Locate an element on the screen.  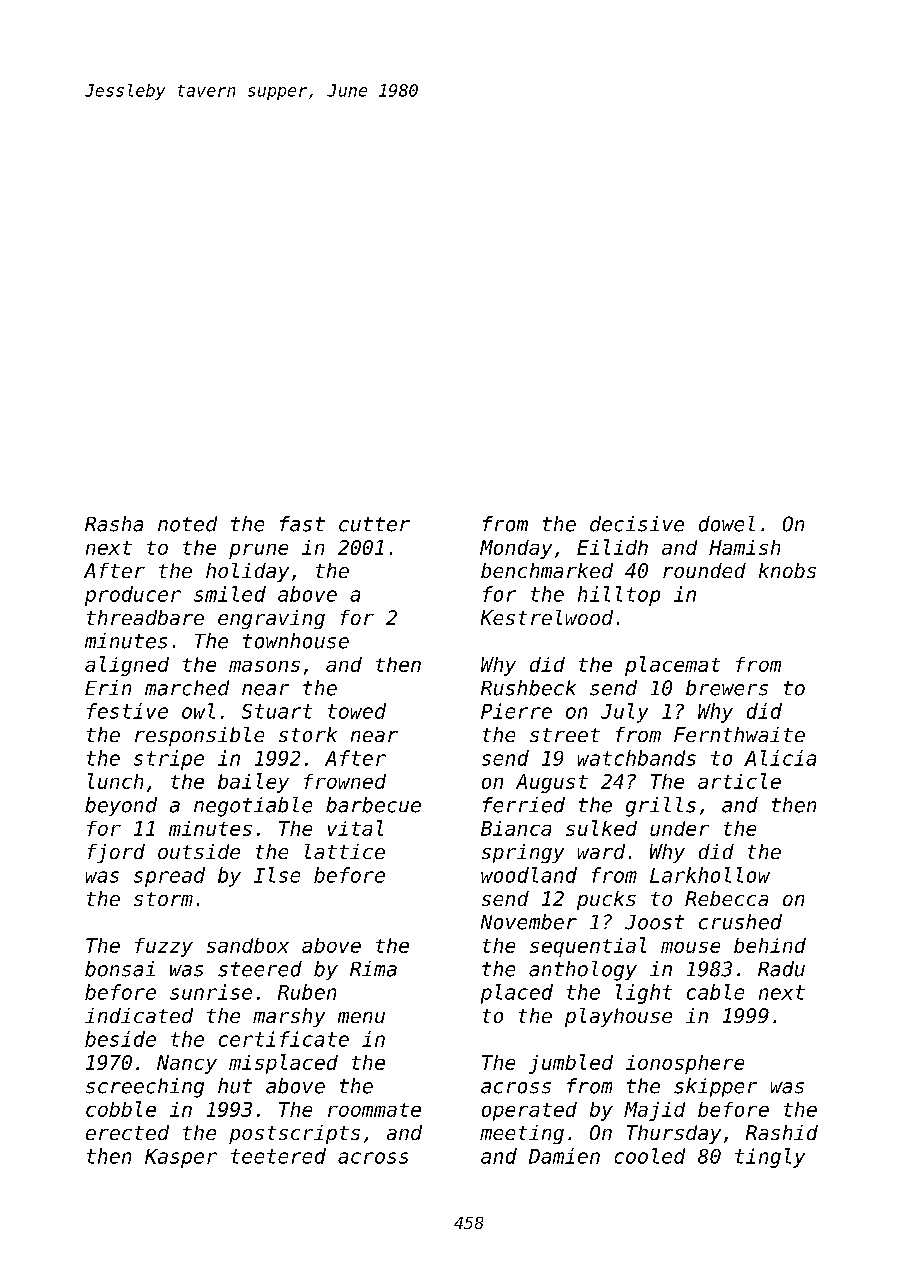
outside is located at coordinates (199, 851).
